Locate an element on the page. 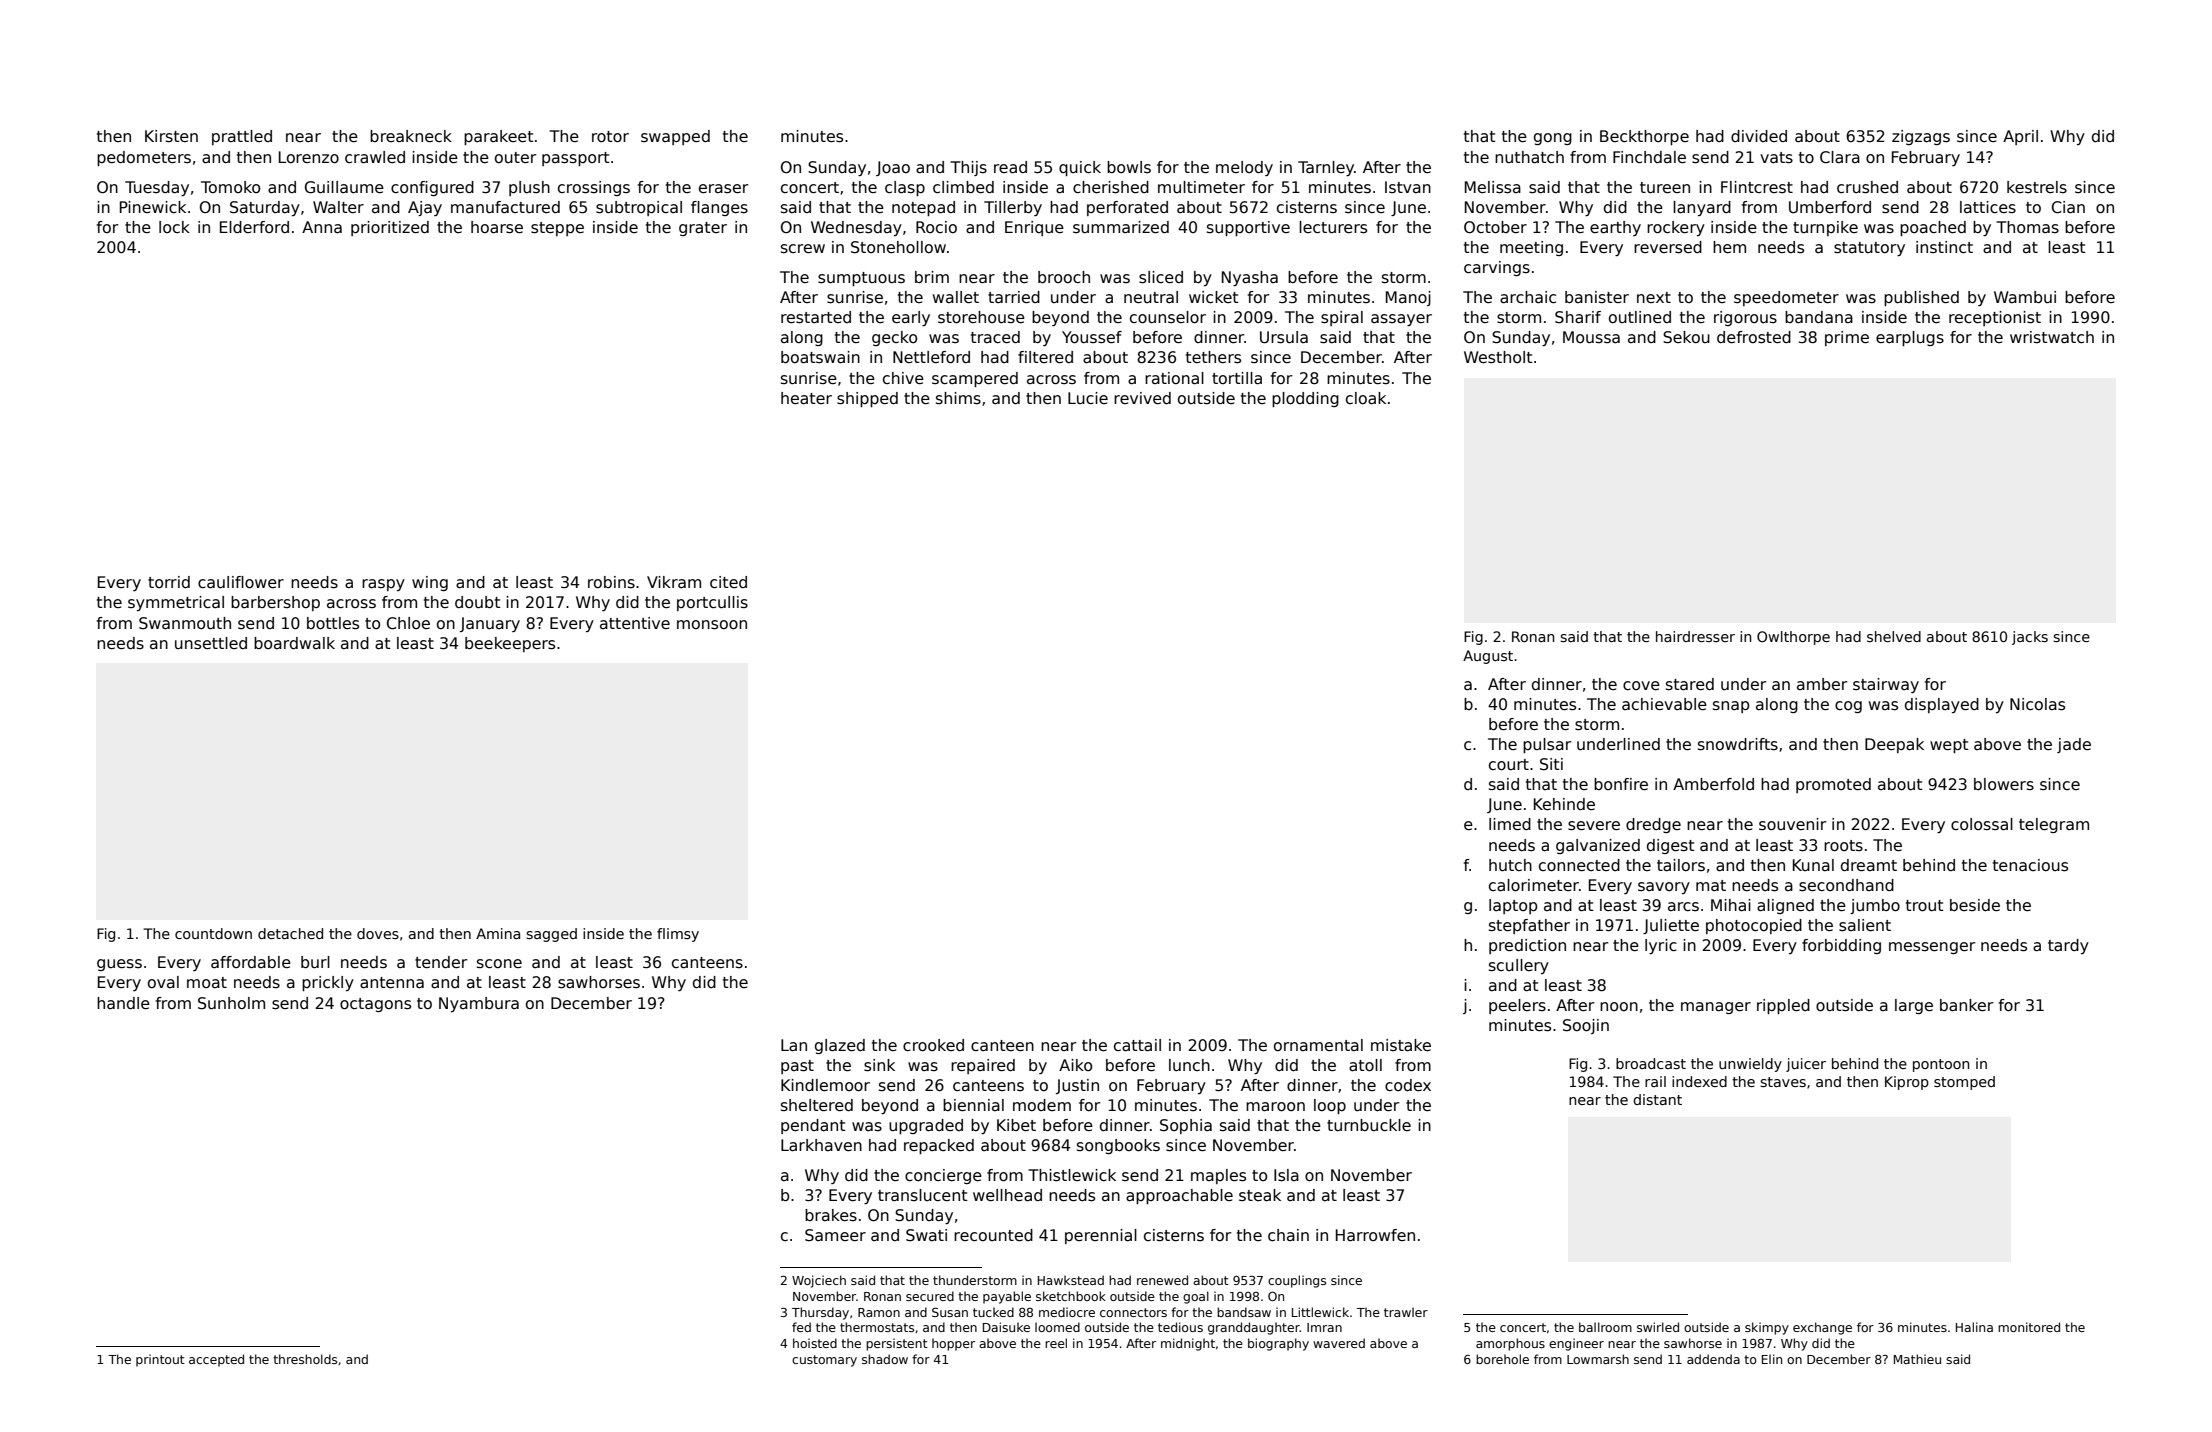 The height and width of the page is (1432, 2212). Pinewick is located at coordinates (153, 207).
